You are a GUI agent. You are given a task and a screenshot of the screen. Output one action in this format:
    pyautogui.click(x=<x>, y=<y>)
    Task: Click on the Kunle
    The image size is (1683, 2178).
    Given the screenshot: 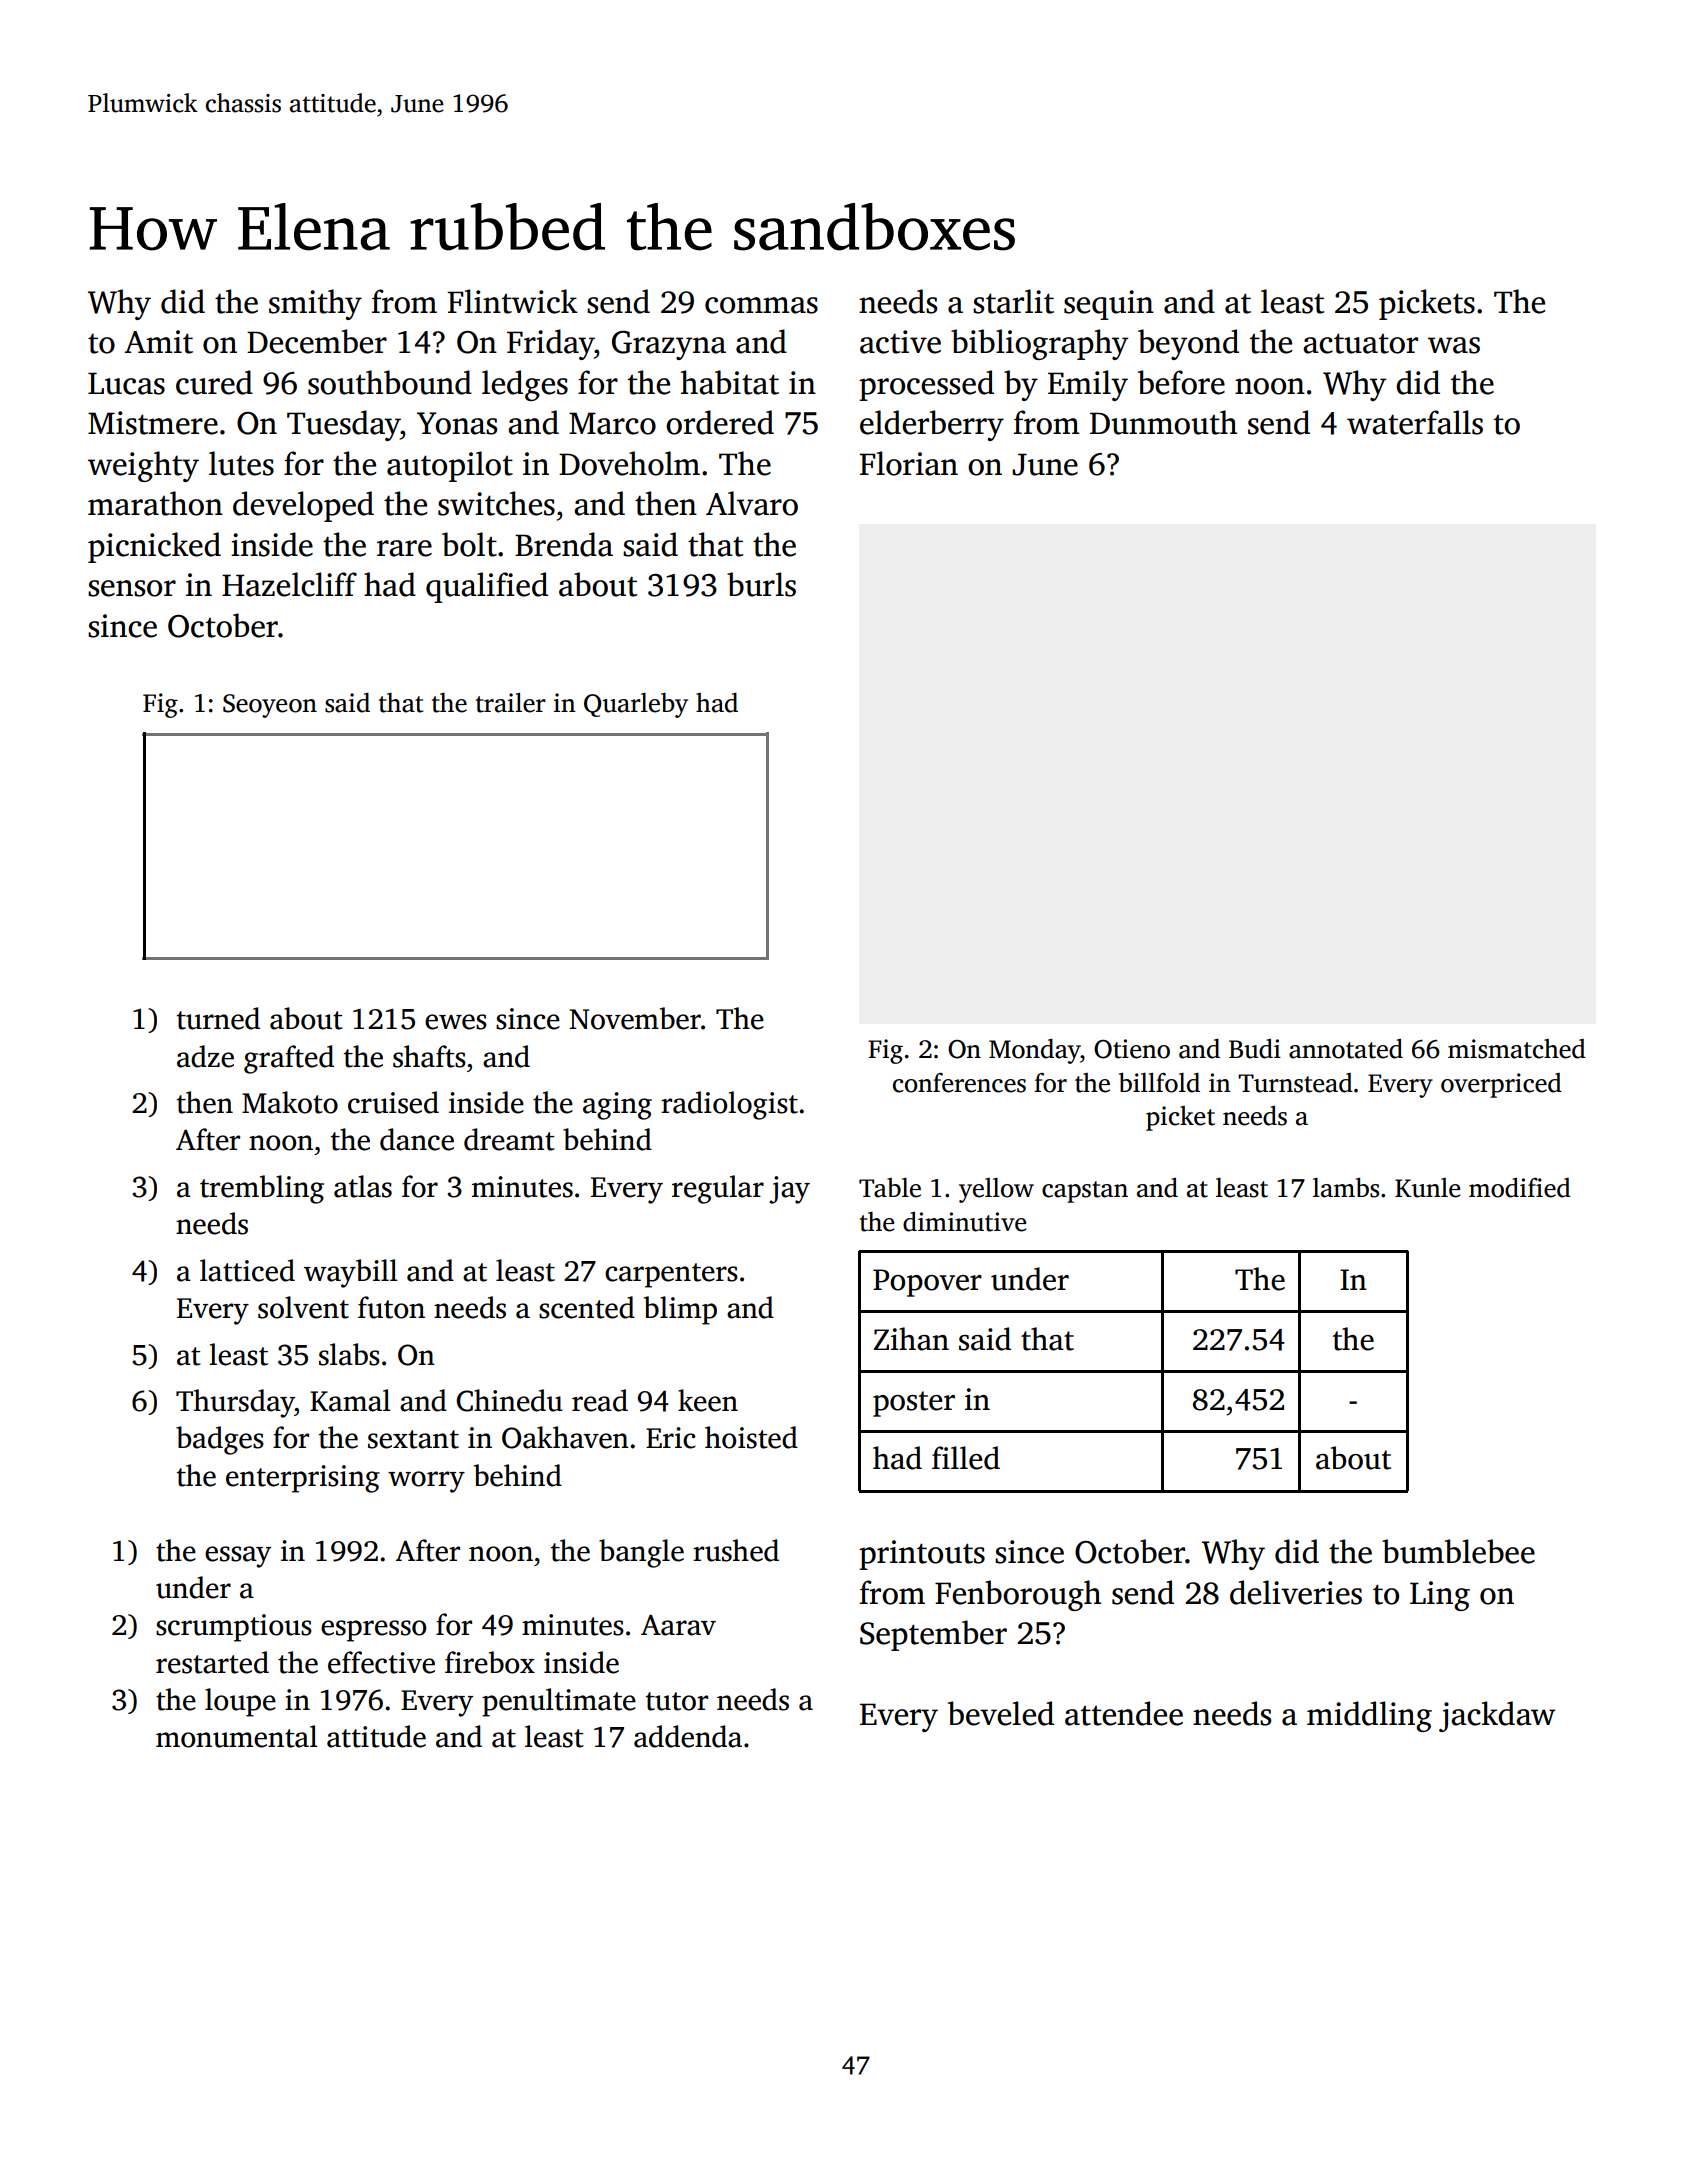 What is the action you would take?
    pyautogui.click(x=1427, y=1188)
